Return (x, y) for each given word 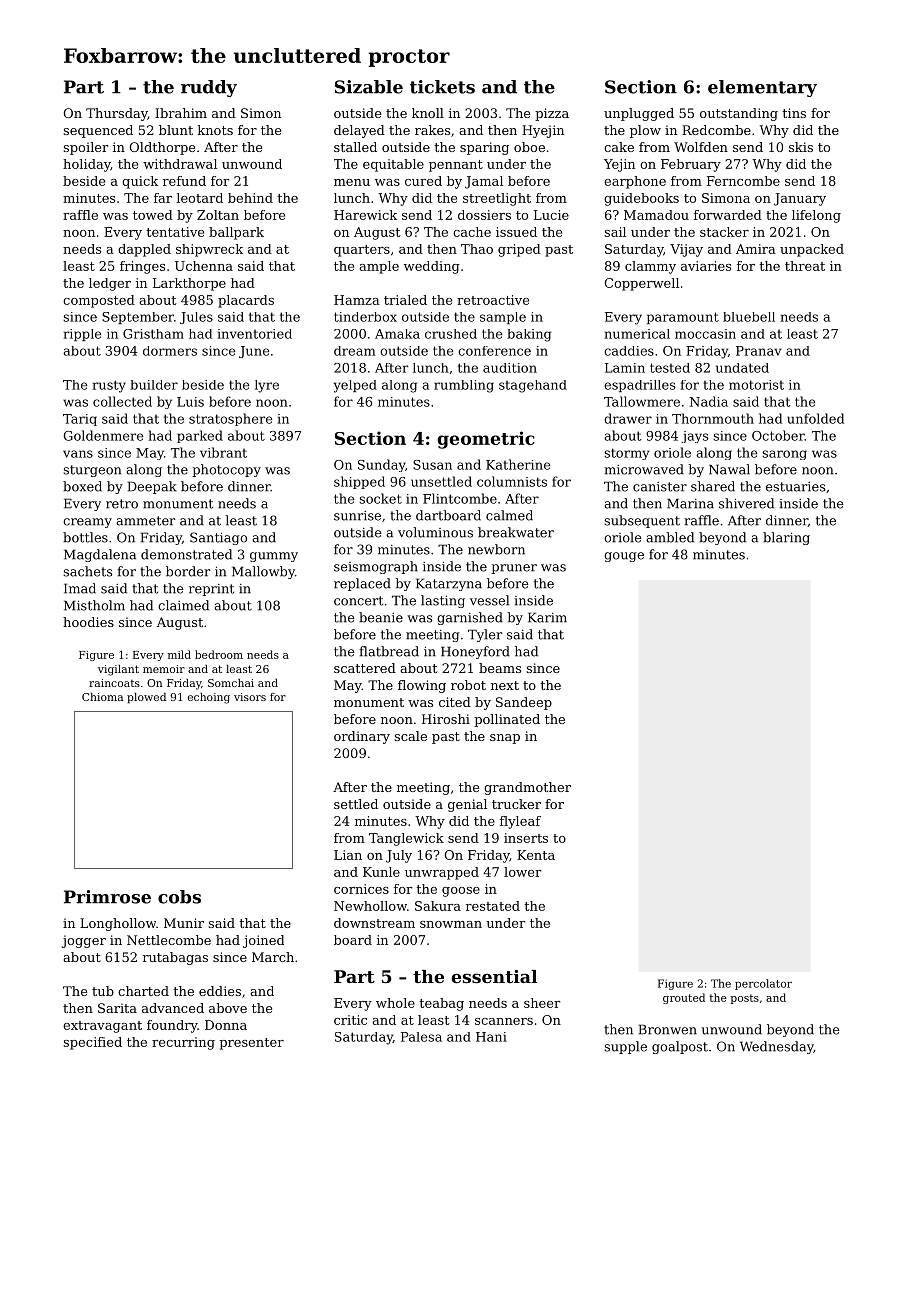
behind (250, 198)
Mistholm (94, 605)
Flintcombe (460, 498)
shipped (359, 482)
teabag (442, 1004)
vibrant (223, 452)
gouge (624, 557)
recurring (183, 1043)
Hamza (357, 300)
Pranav (758, 351)
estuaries (795, 487)
